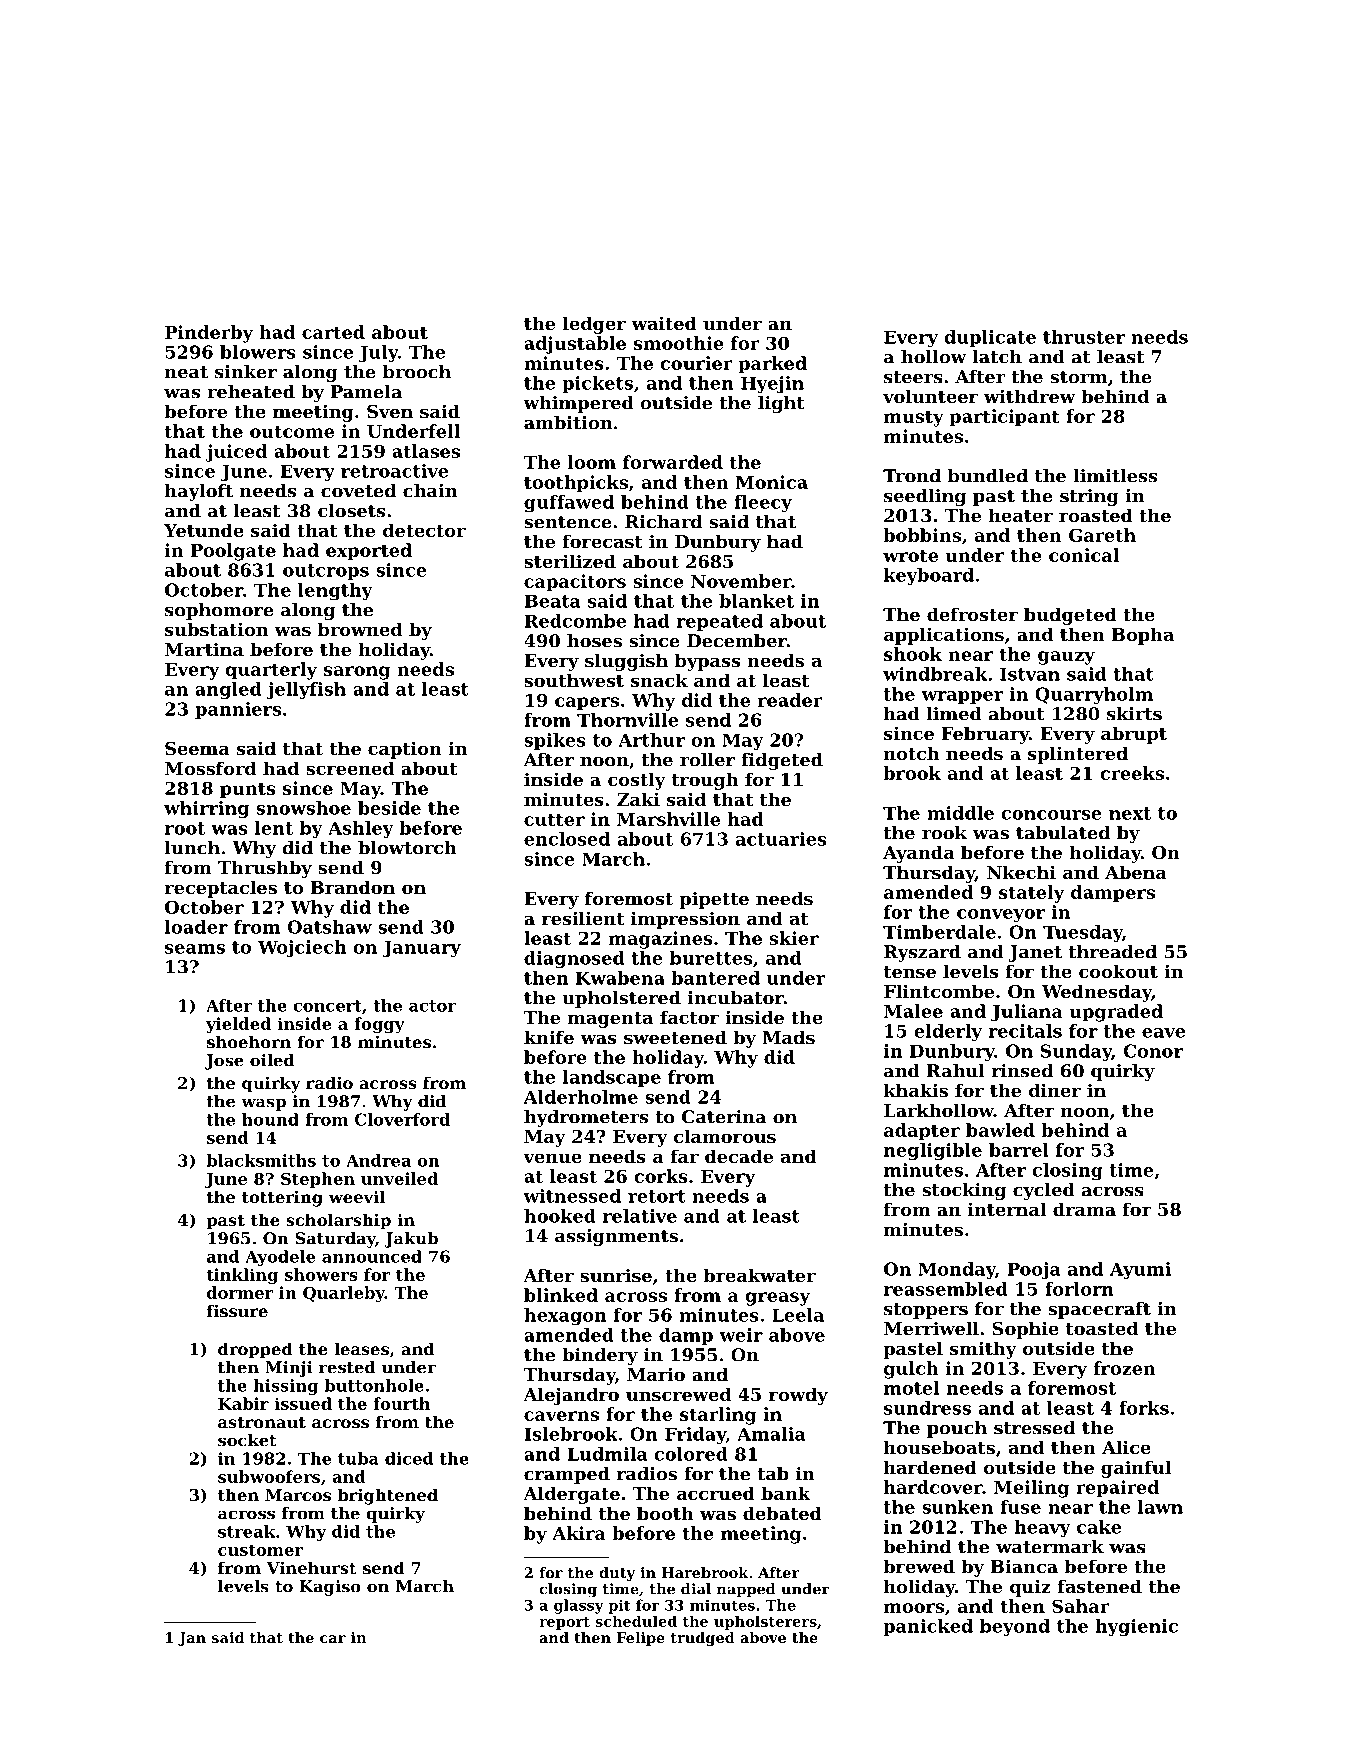 The height and width of the image is (1753, 1354). I want to click on stocking, so click(964, 1191).
